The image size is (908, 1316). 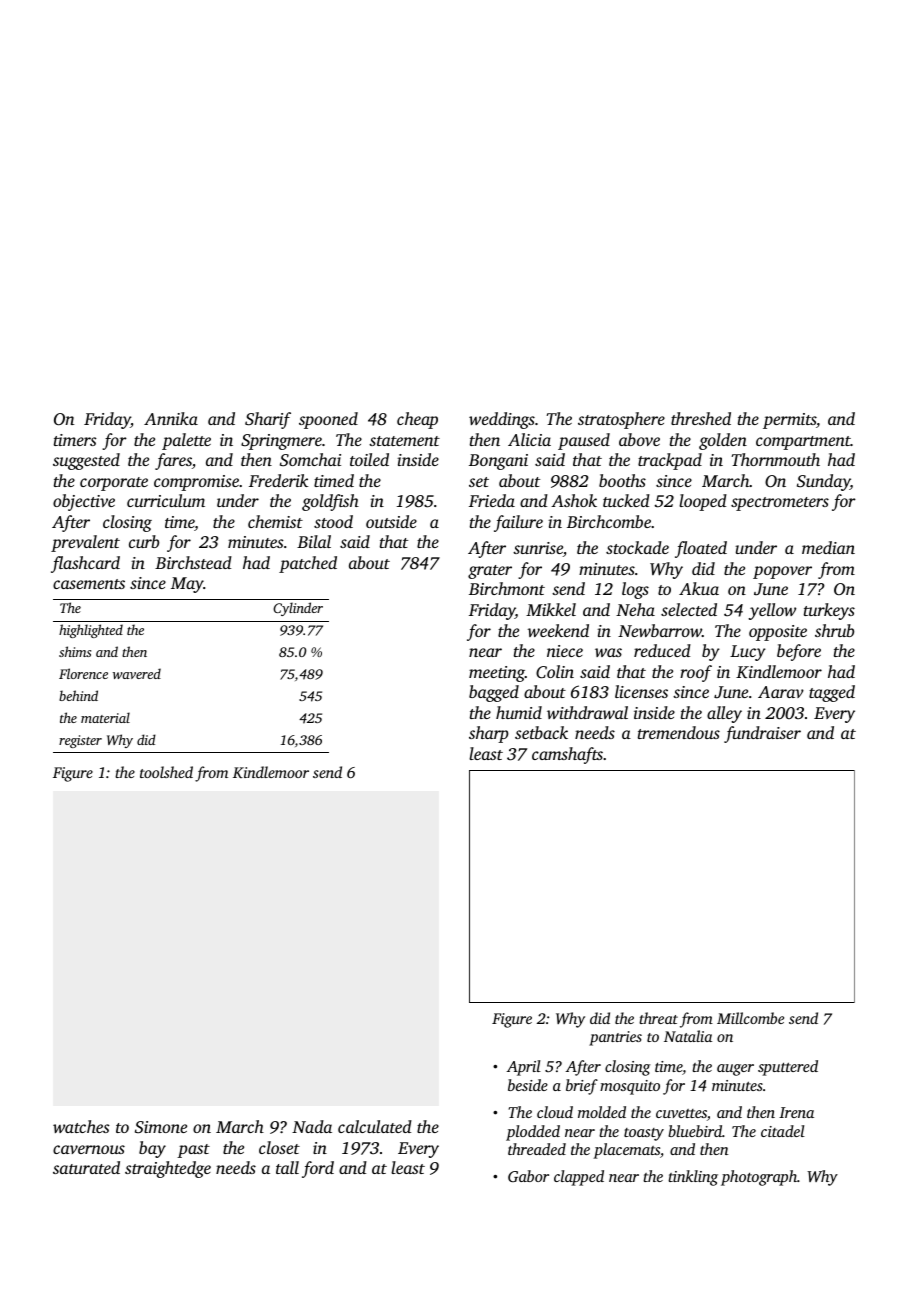 What do you see at coordinates (494, 693) in the screenshot?
I see `bagged` at bounding box center [494, 693].
